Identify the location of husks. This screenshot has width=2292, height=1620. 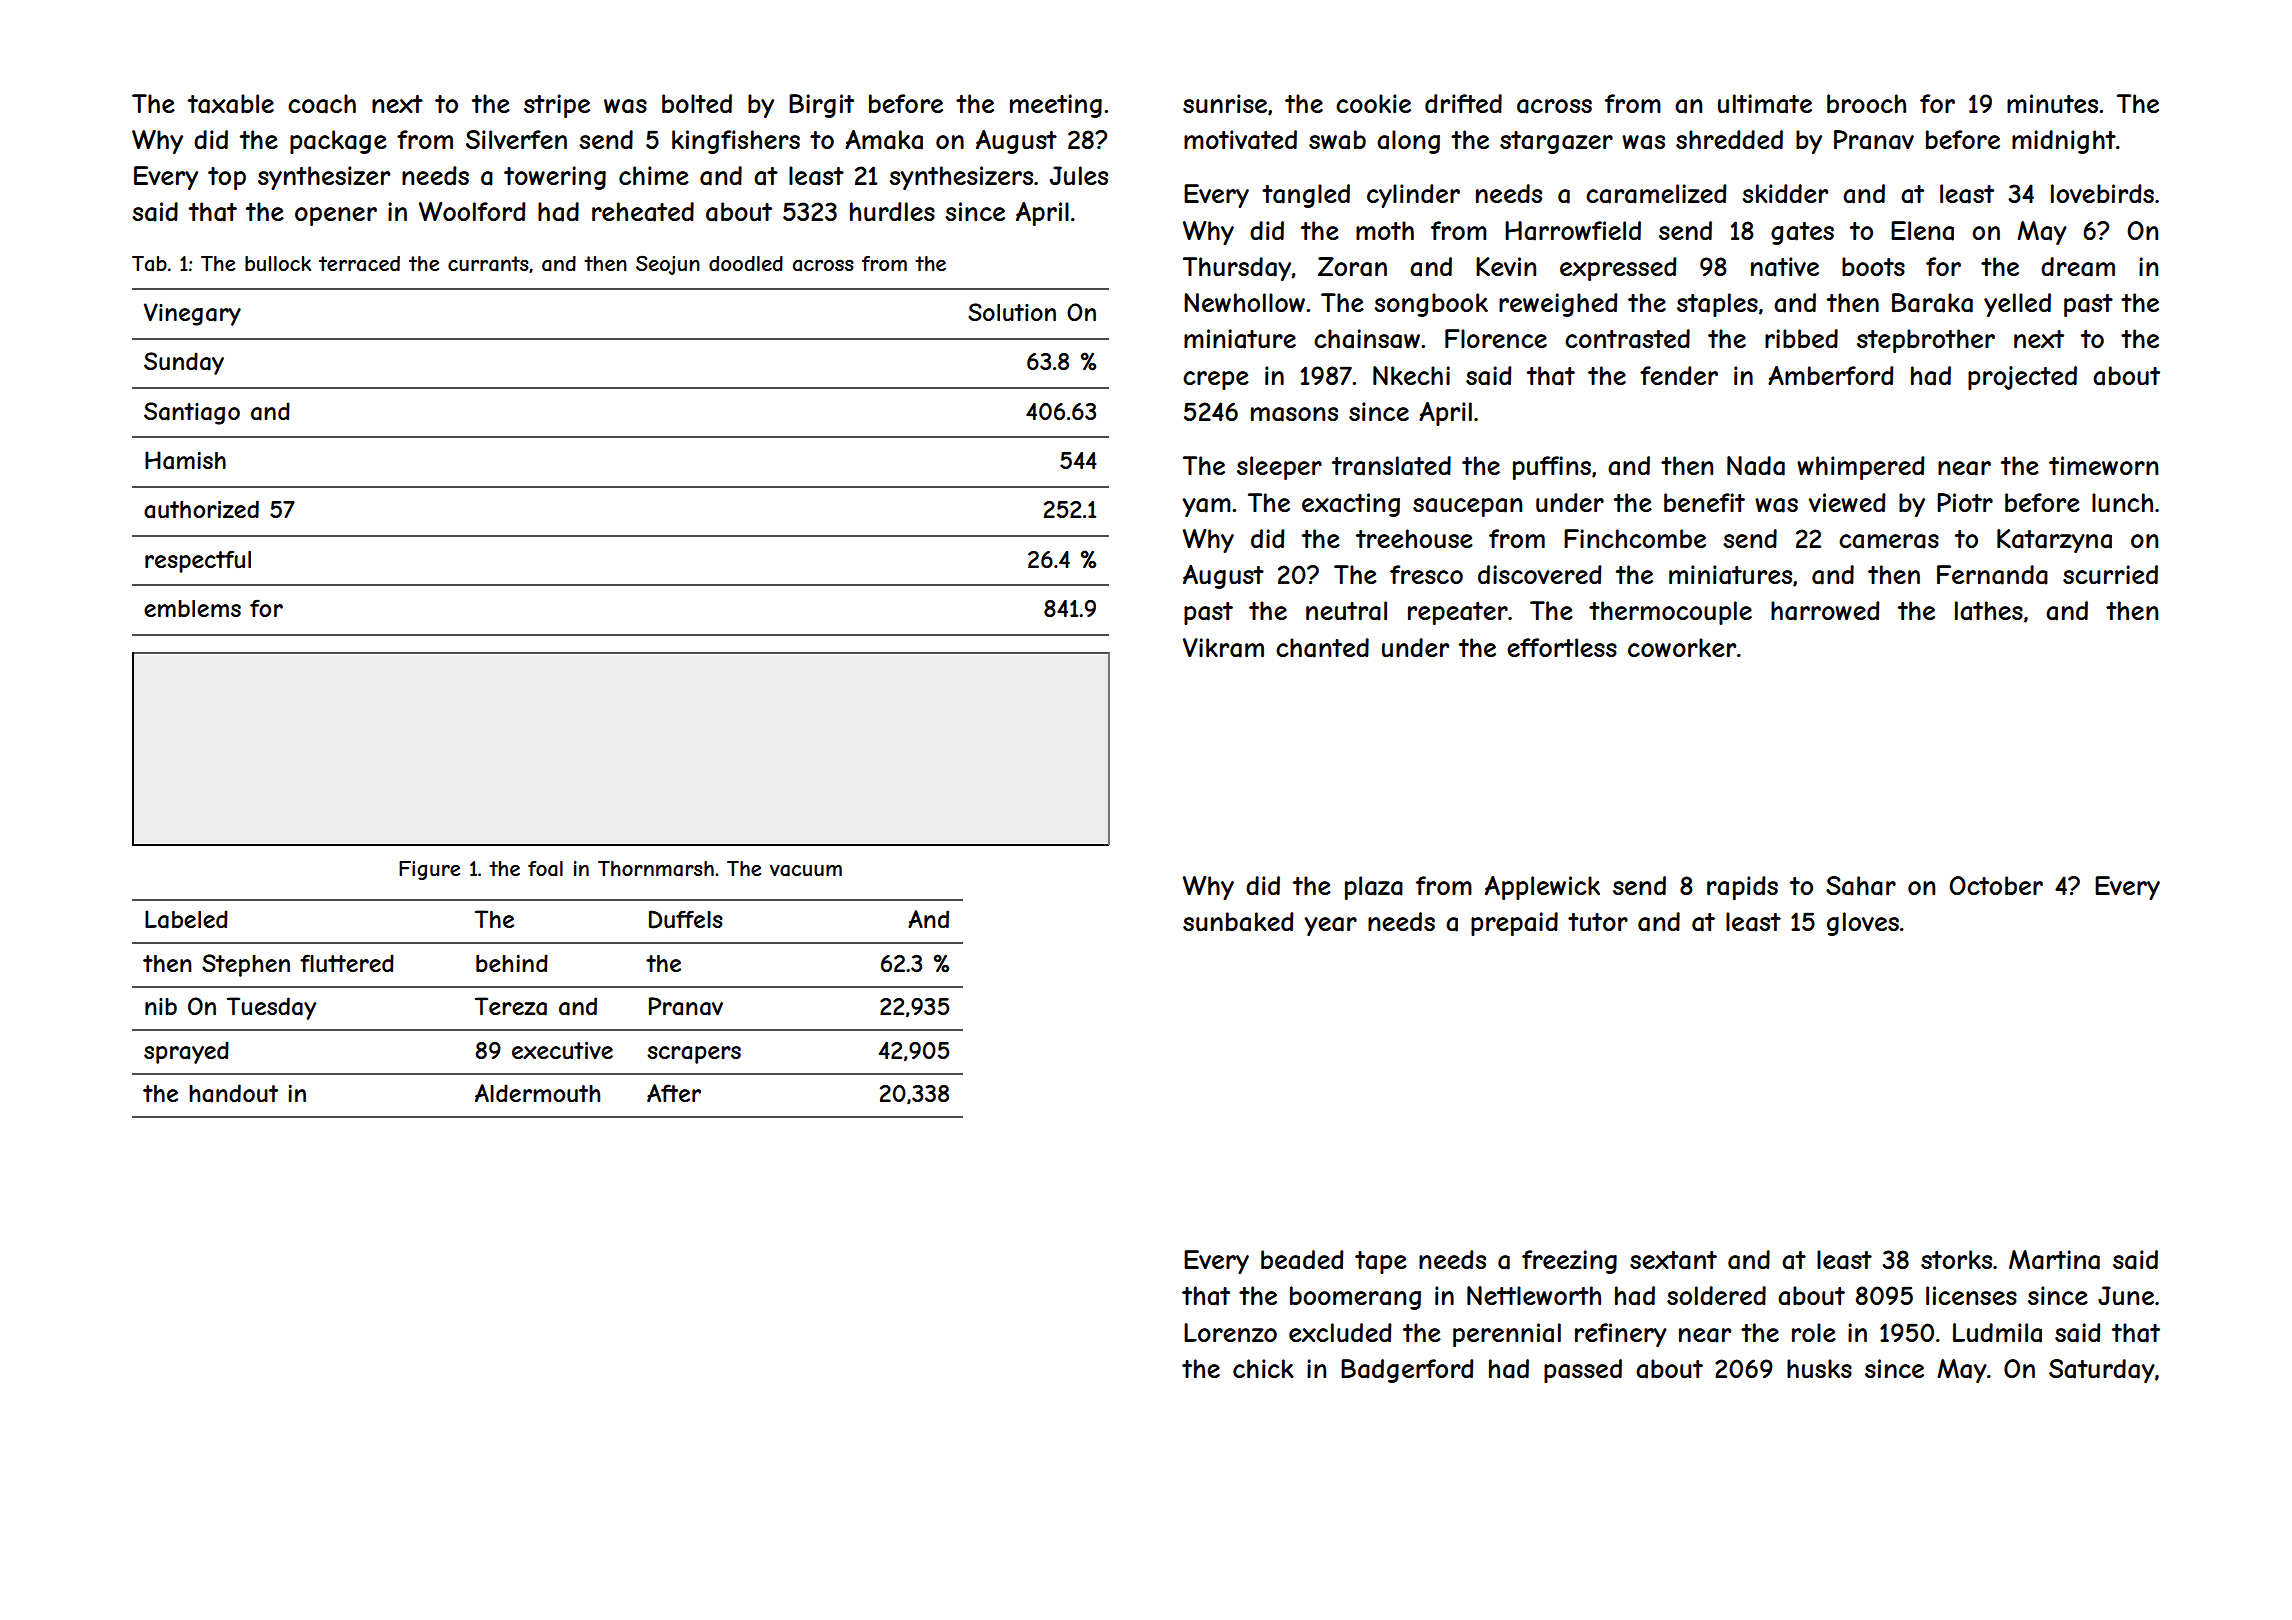
(1819, 1368).
